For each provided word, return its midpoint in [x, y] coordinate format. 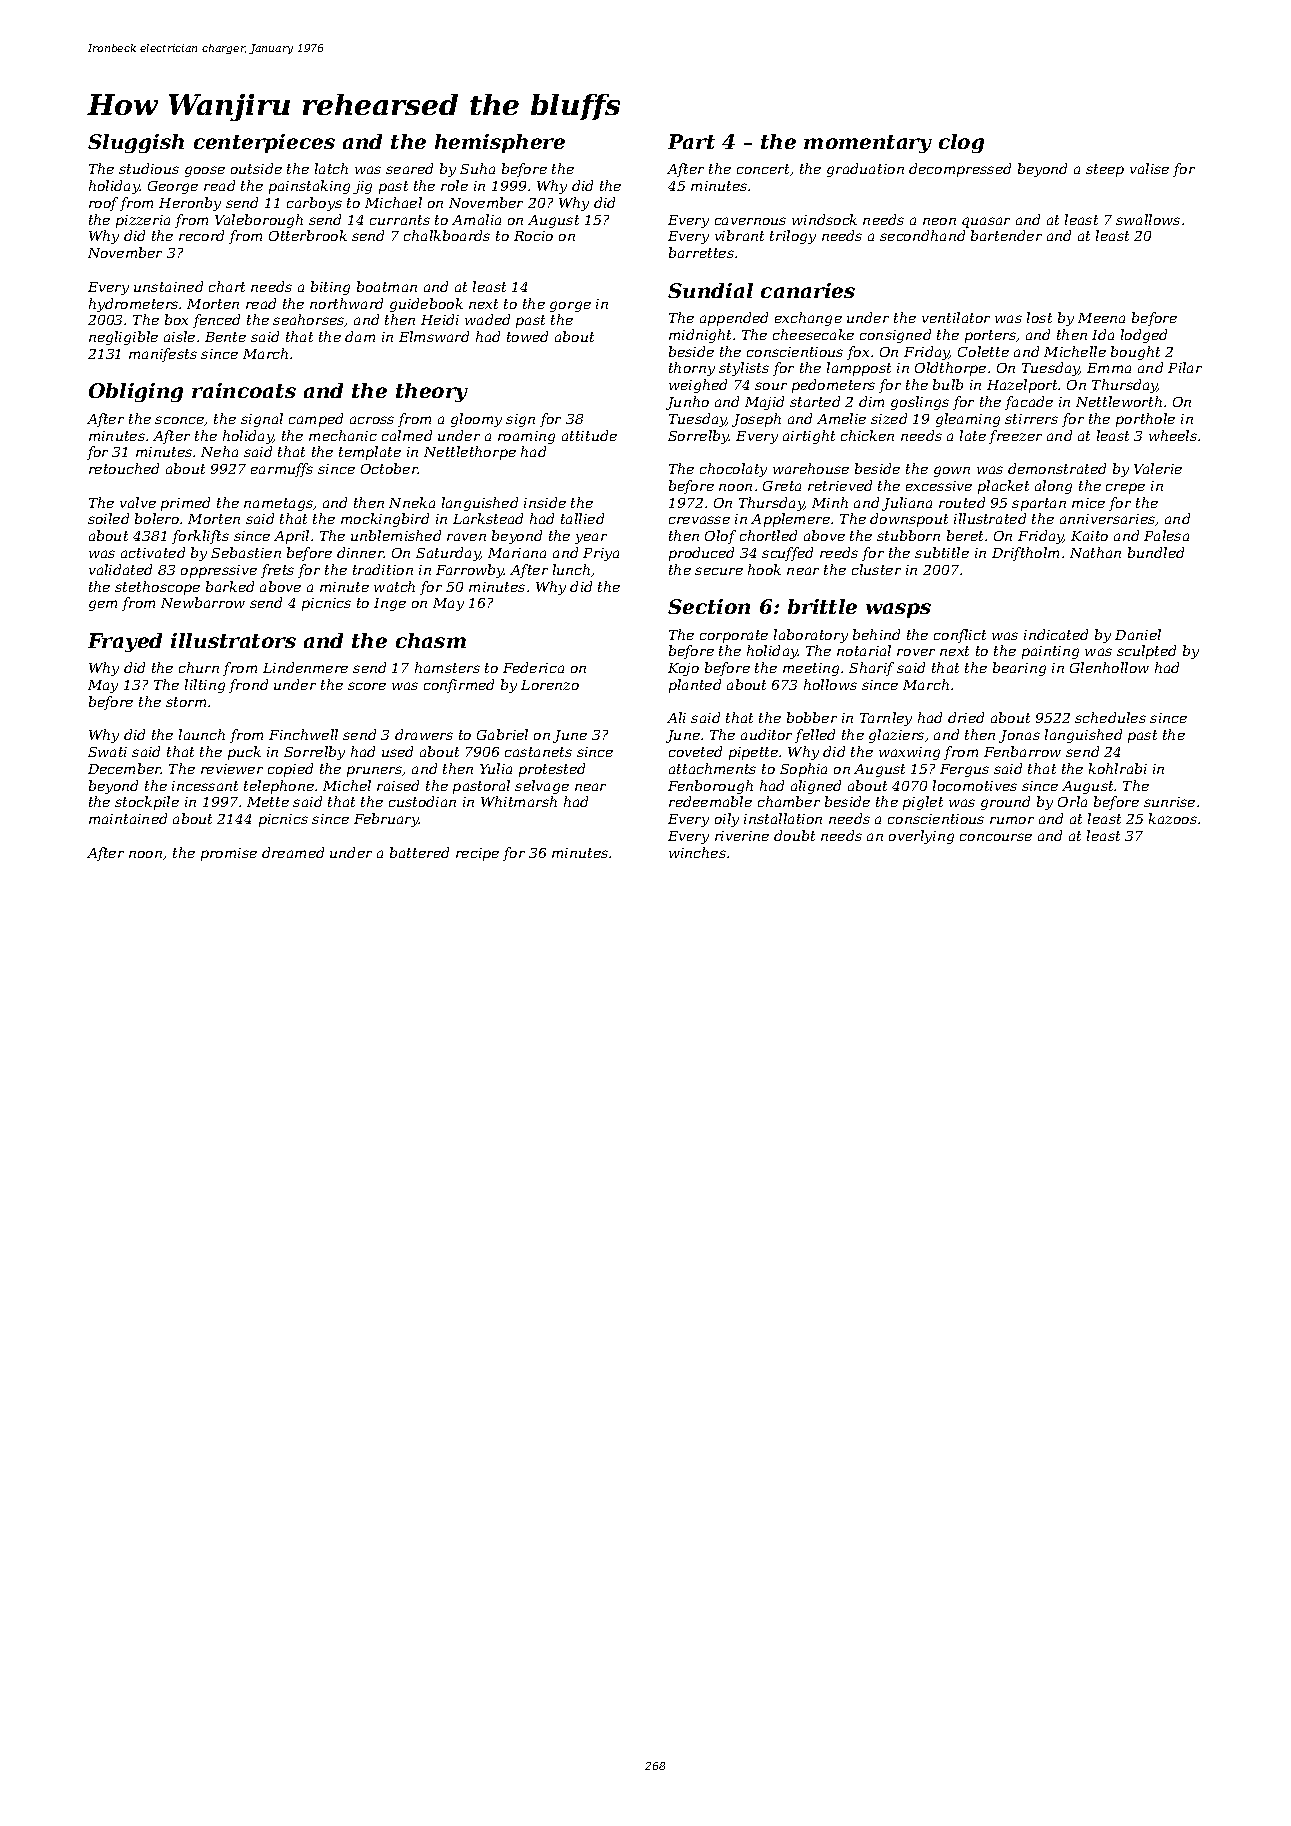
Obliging [136, 392]
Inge [390, 604]
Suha [477, 168]
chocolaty [733, 470]
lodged [1144, 336]
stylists [744, 369]
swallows [1148, 219]
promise [229, 854]
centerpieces [264, 143]
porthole [1145, 420]
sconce [180, 421]
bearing [1019, 669]
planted [695, 686]
